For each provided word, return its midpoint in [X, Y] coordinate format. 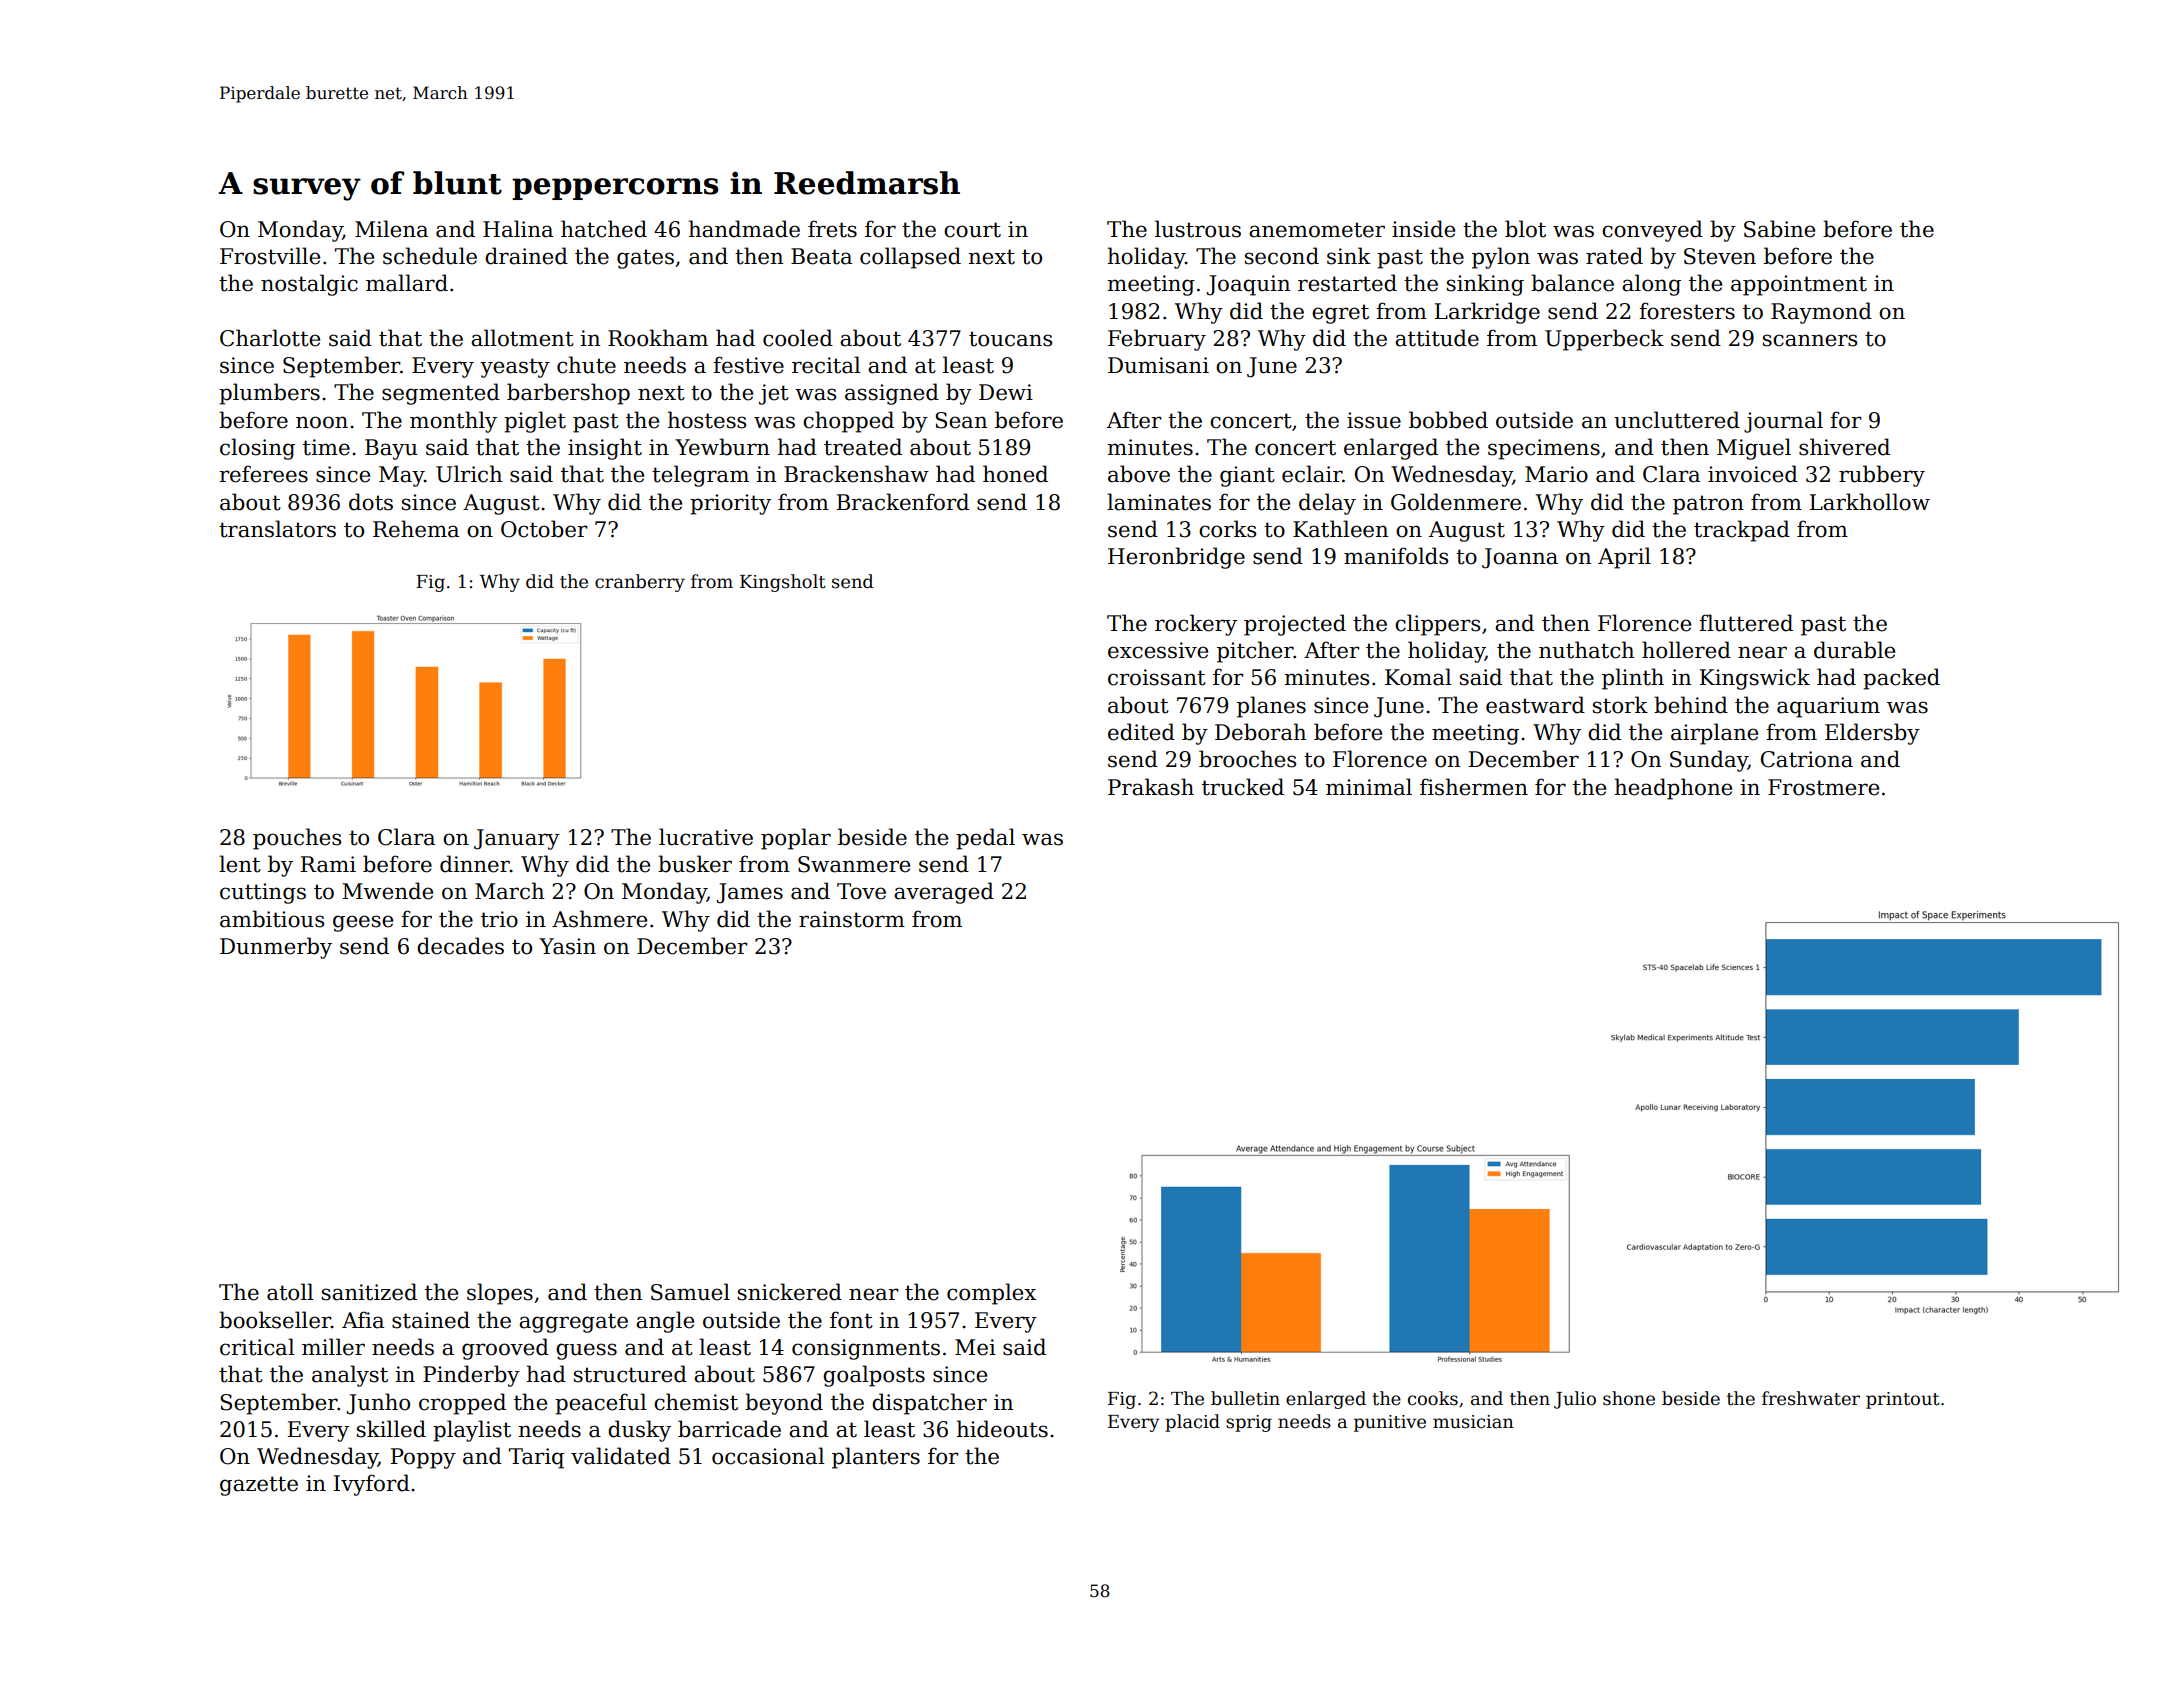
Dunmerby [276, 948]
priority [730, 504]
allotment [522, 338]
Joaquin [1248, 285]
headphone [1673, 789]
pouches [297, 839]
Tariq [536, 1458]
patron [1708, 505]
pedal [985, 839]
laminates [1159, 502]
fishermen [1474, 787]
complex [991, 1294]
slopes [500, 1294]
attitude [1437, 338]
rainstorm [852, 919]
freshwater [1811, 1398]
